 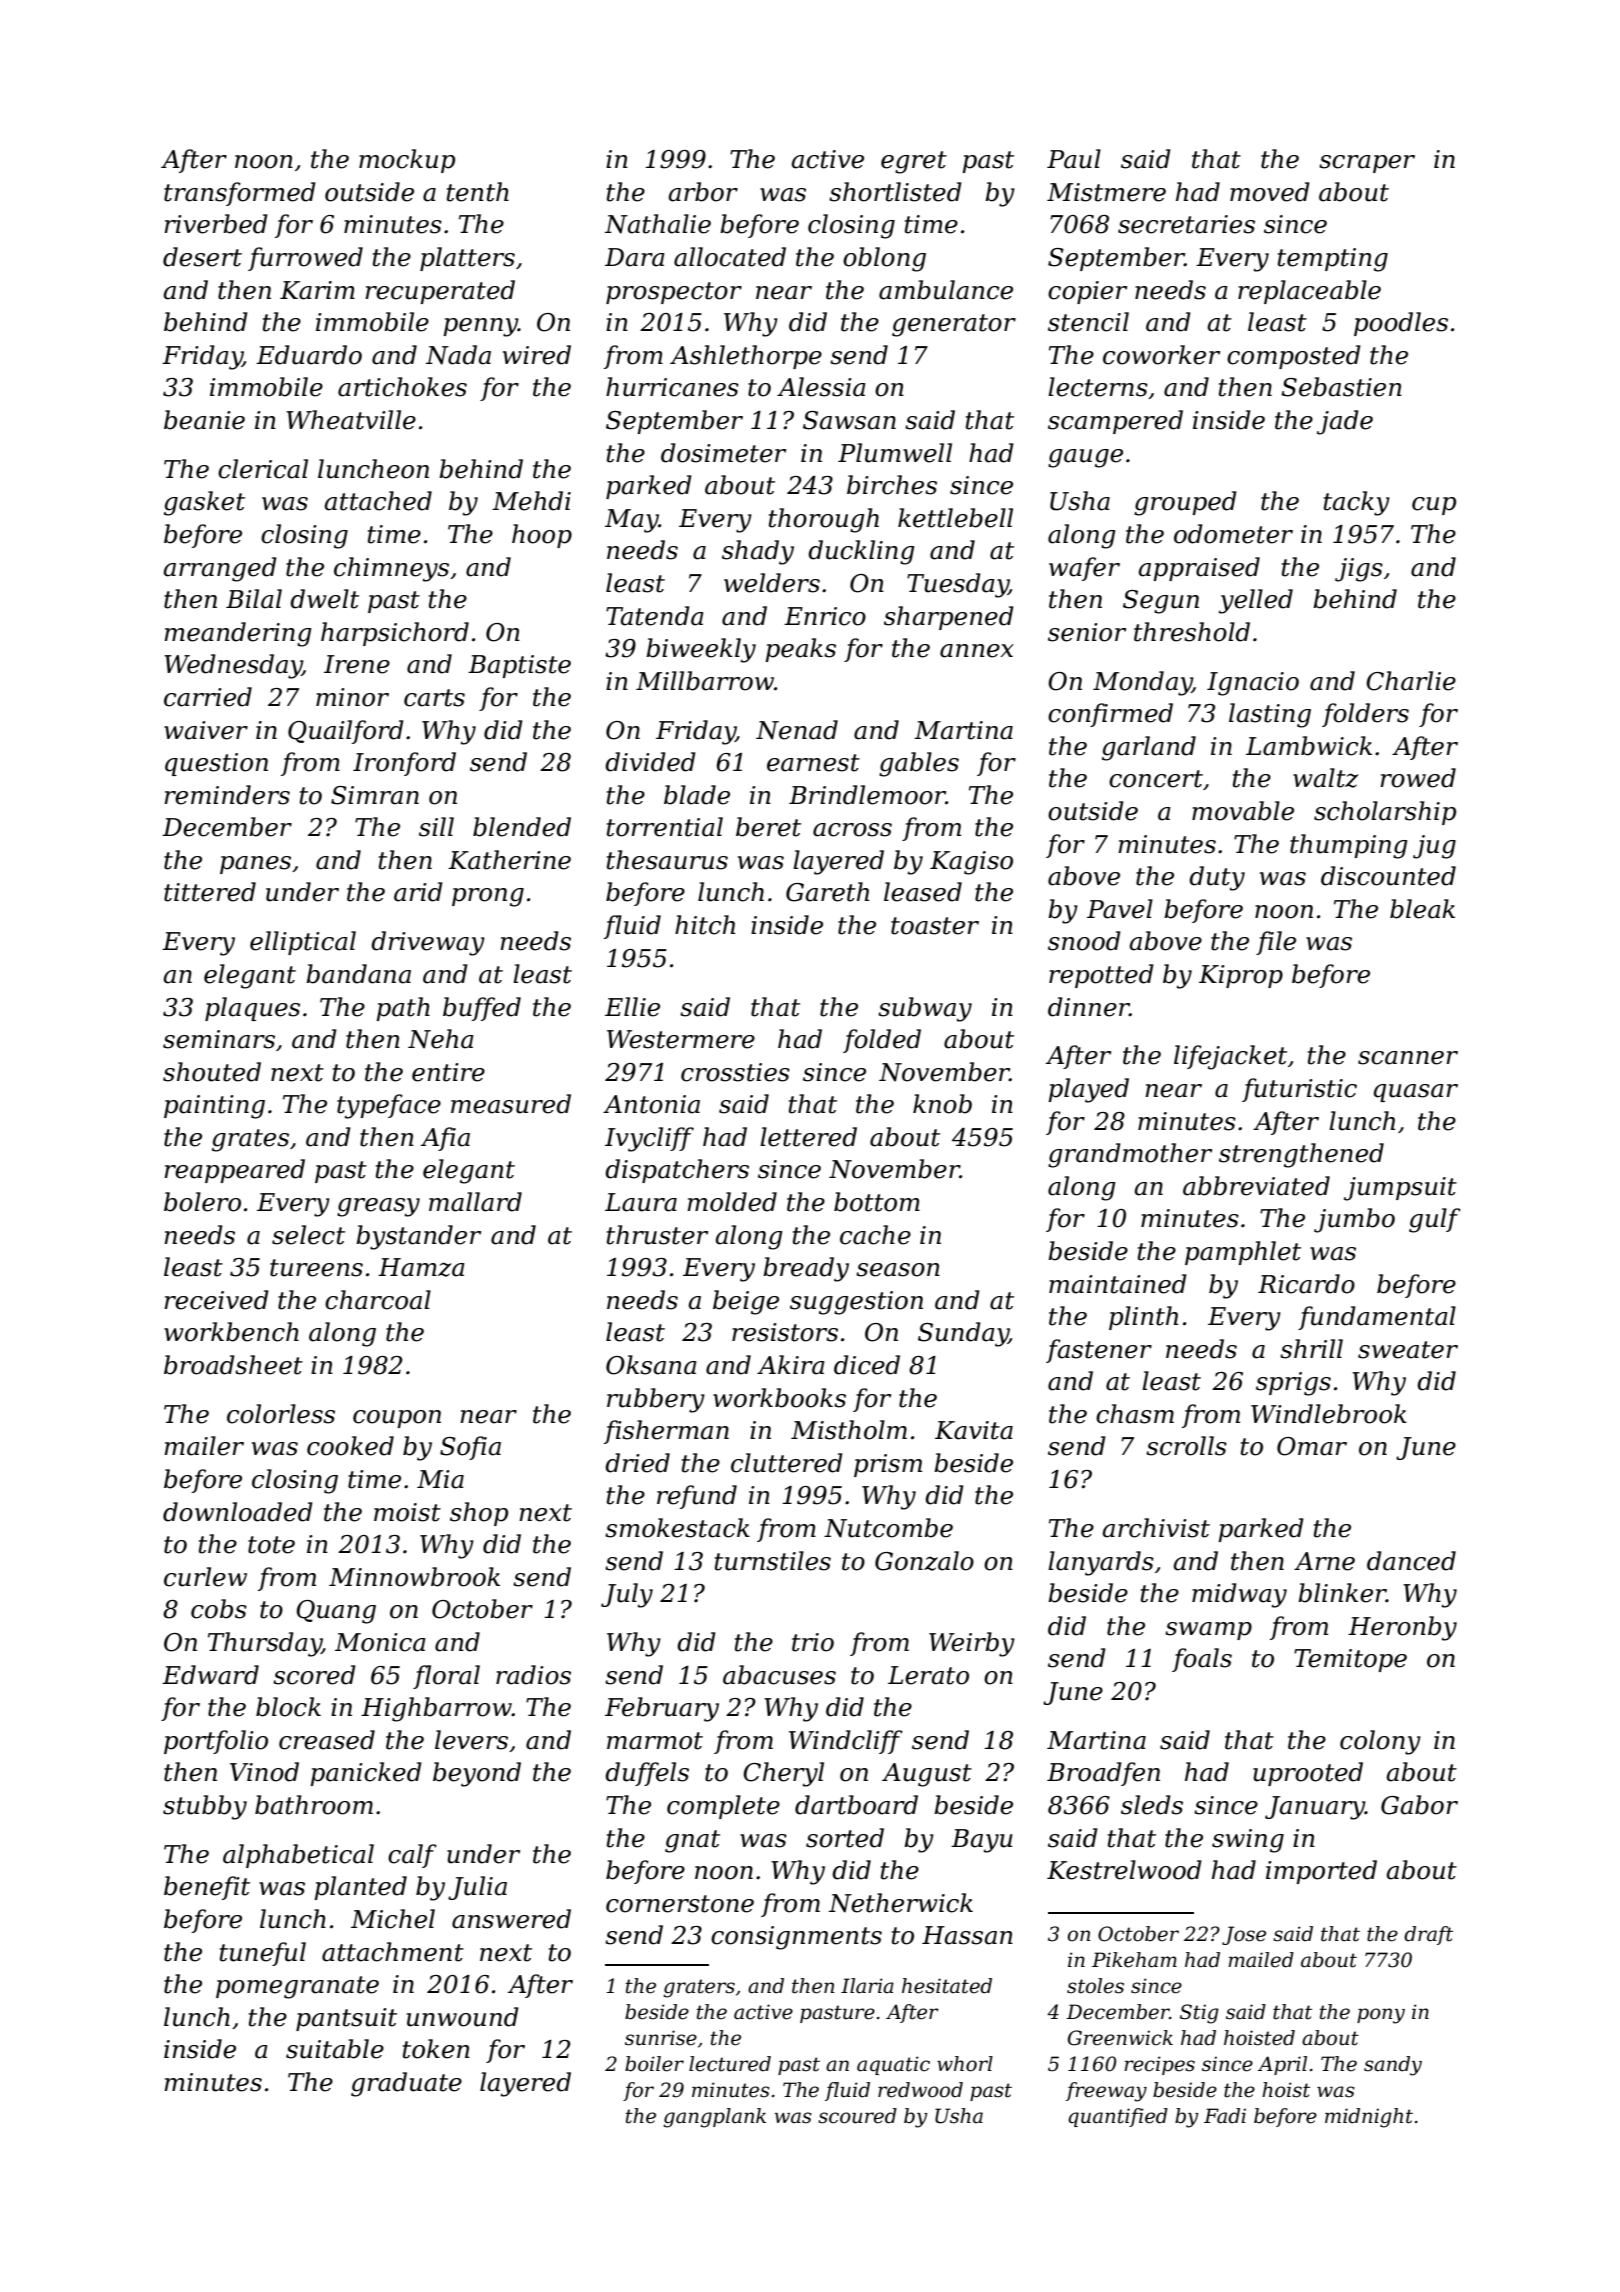 What do you see at coordinates (1367, 164) in the page?
I see `scraper` at bounding box center [1367, 164].
